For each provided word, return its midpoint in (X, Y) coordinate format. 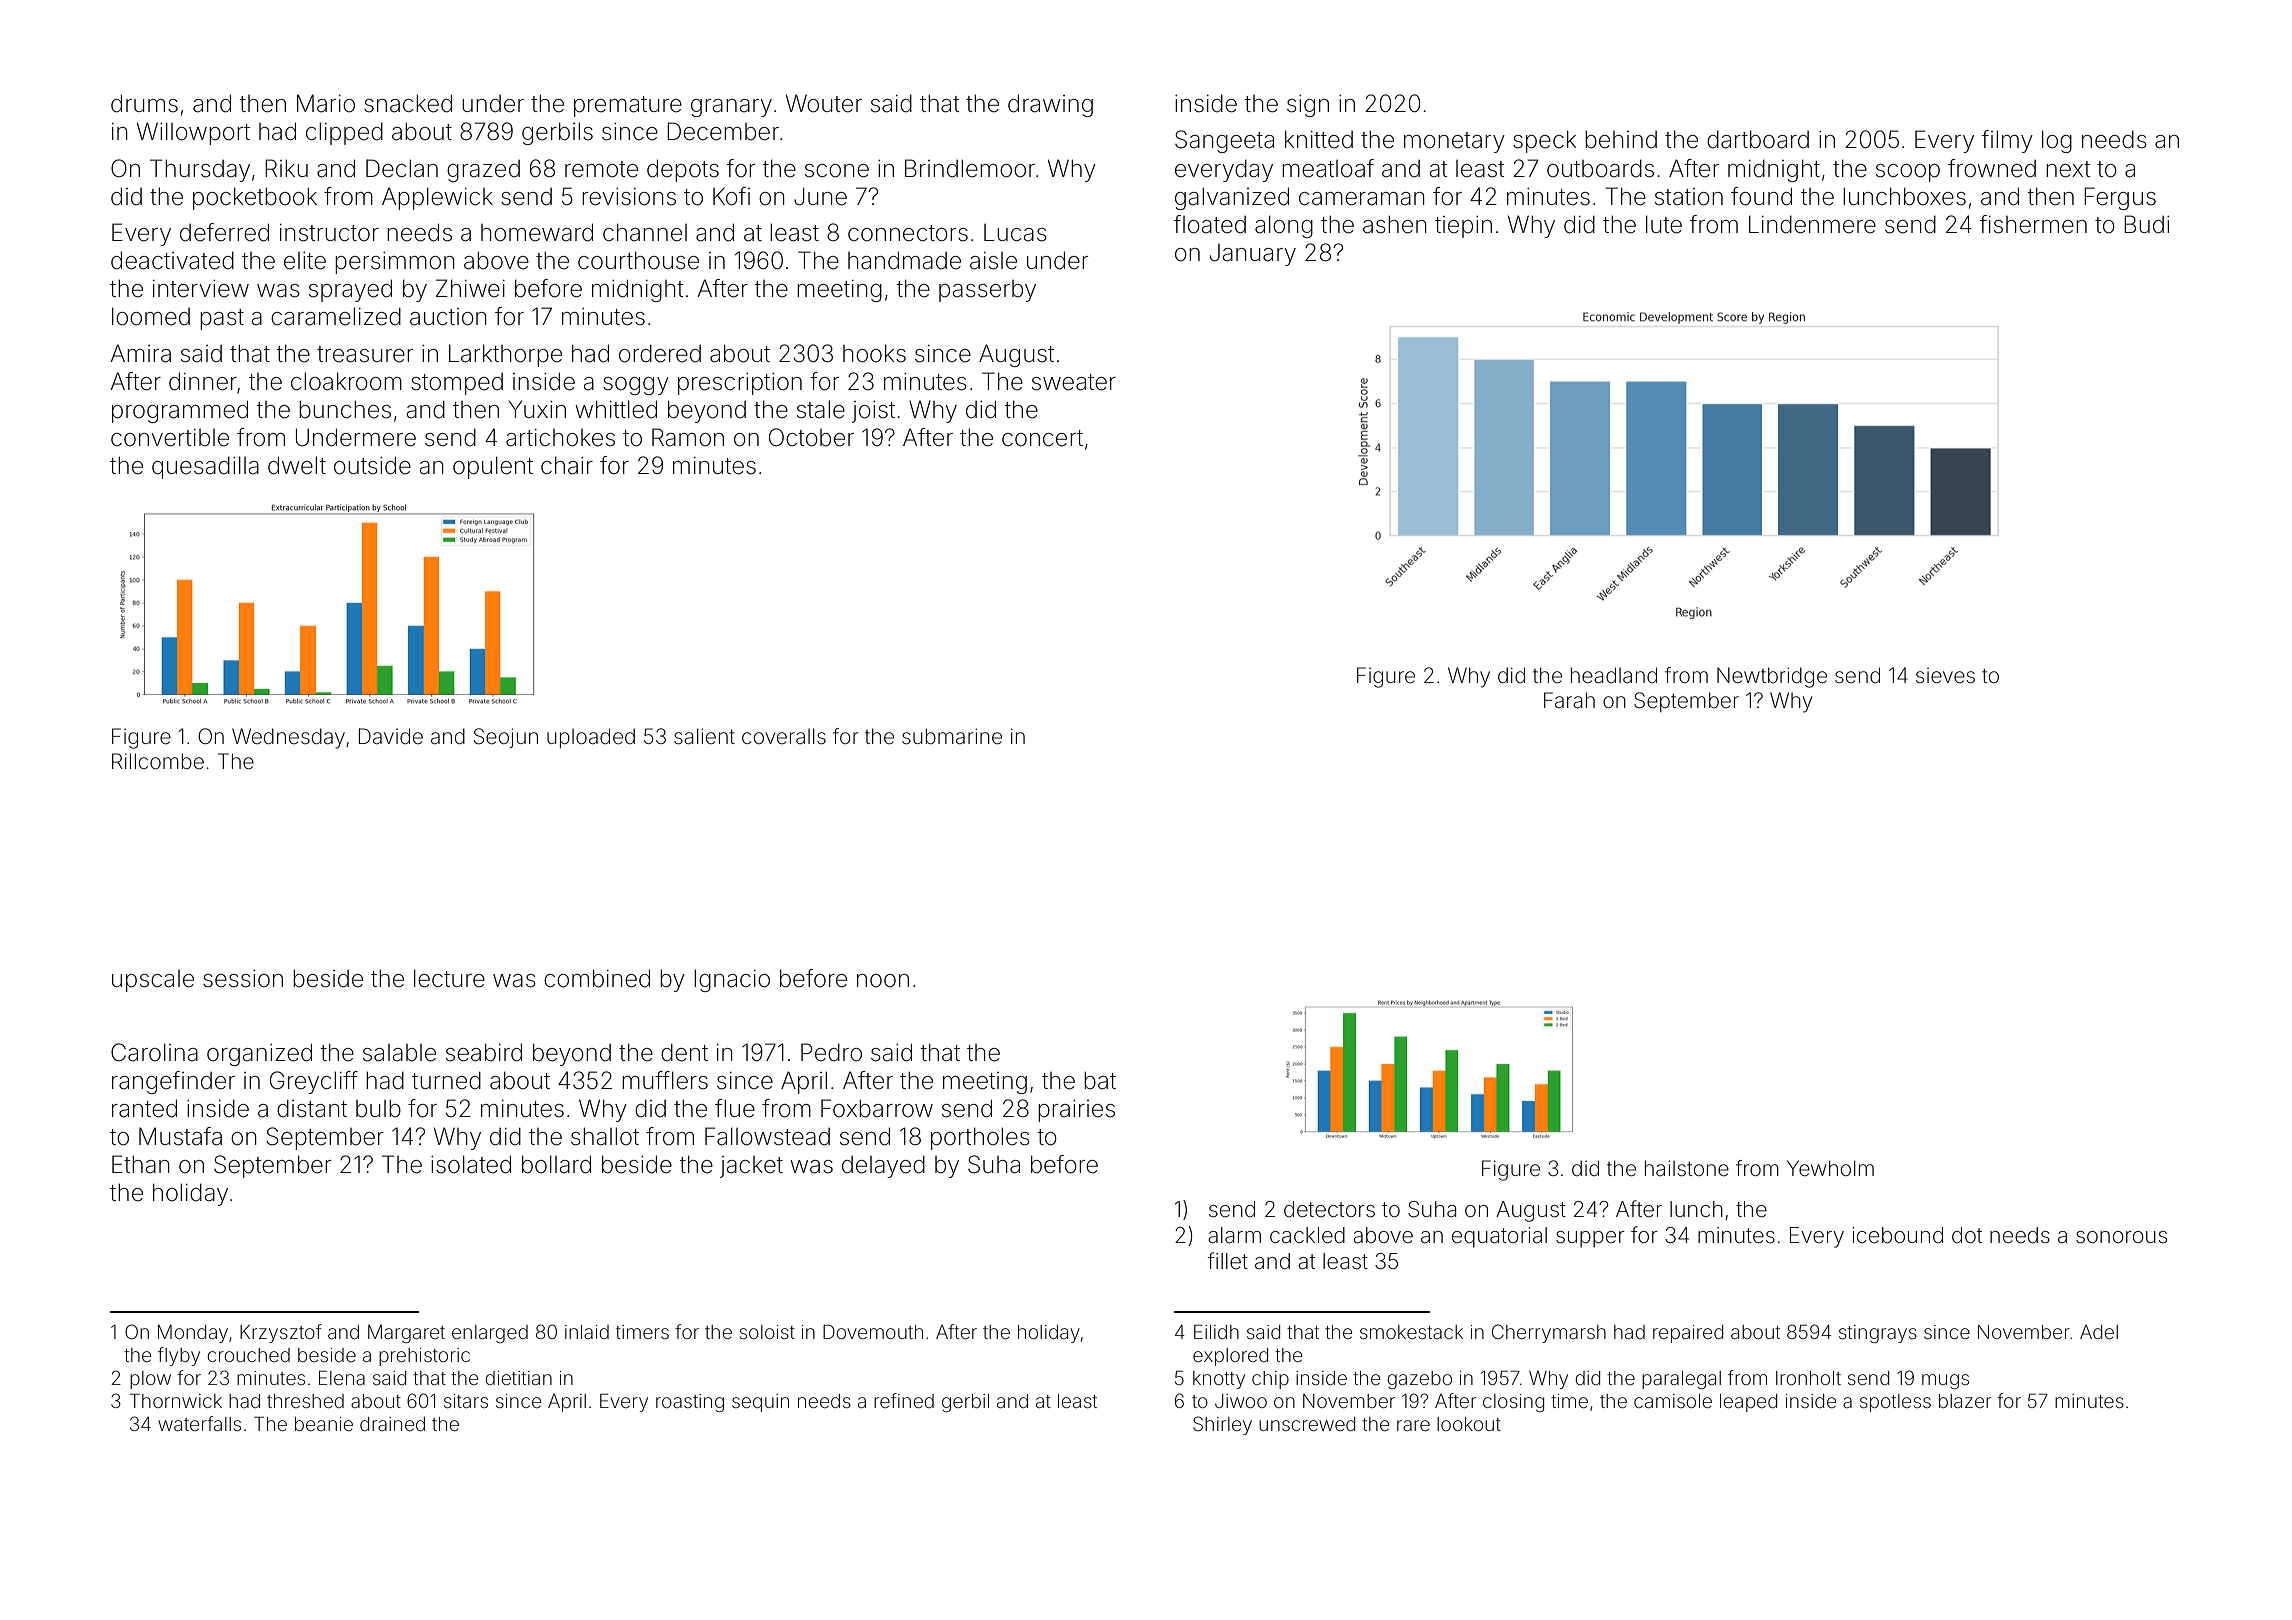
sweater (1074, 382)
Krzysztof (281, 1333)
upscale (153, 981)
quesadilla (205, 467)
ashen (1394, 224)
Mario (326, 103)
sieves (1945, 676)
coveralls (784, 736)
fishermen (2033, 224)
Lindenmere (1812, 224)
